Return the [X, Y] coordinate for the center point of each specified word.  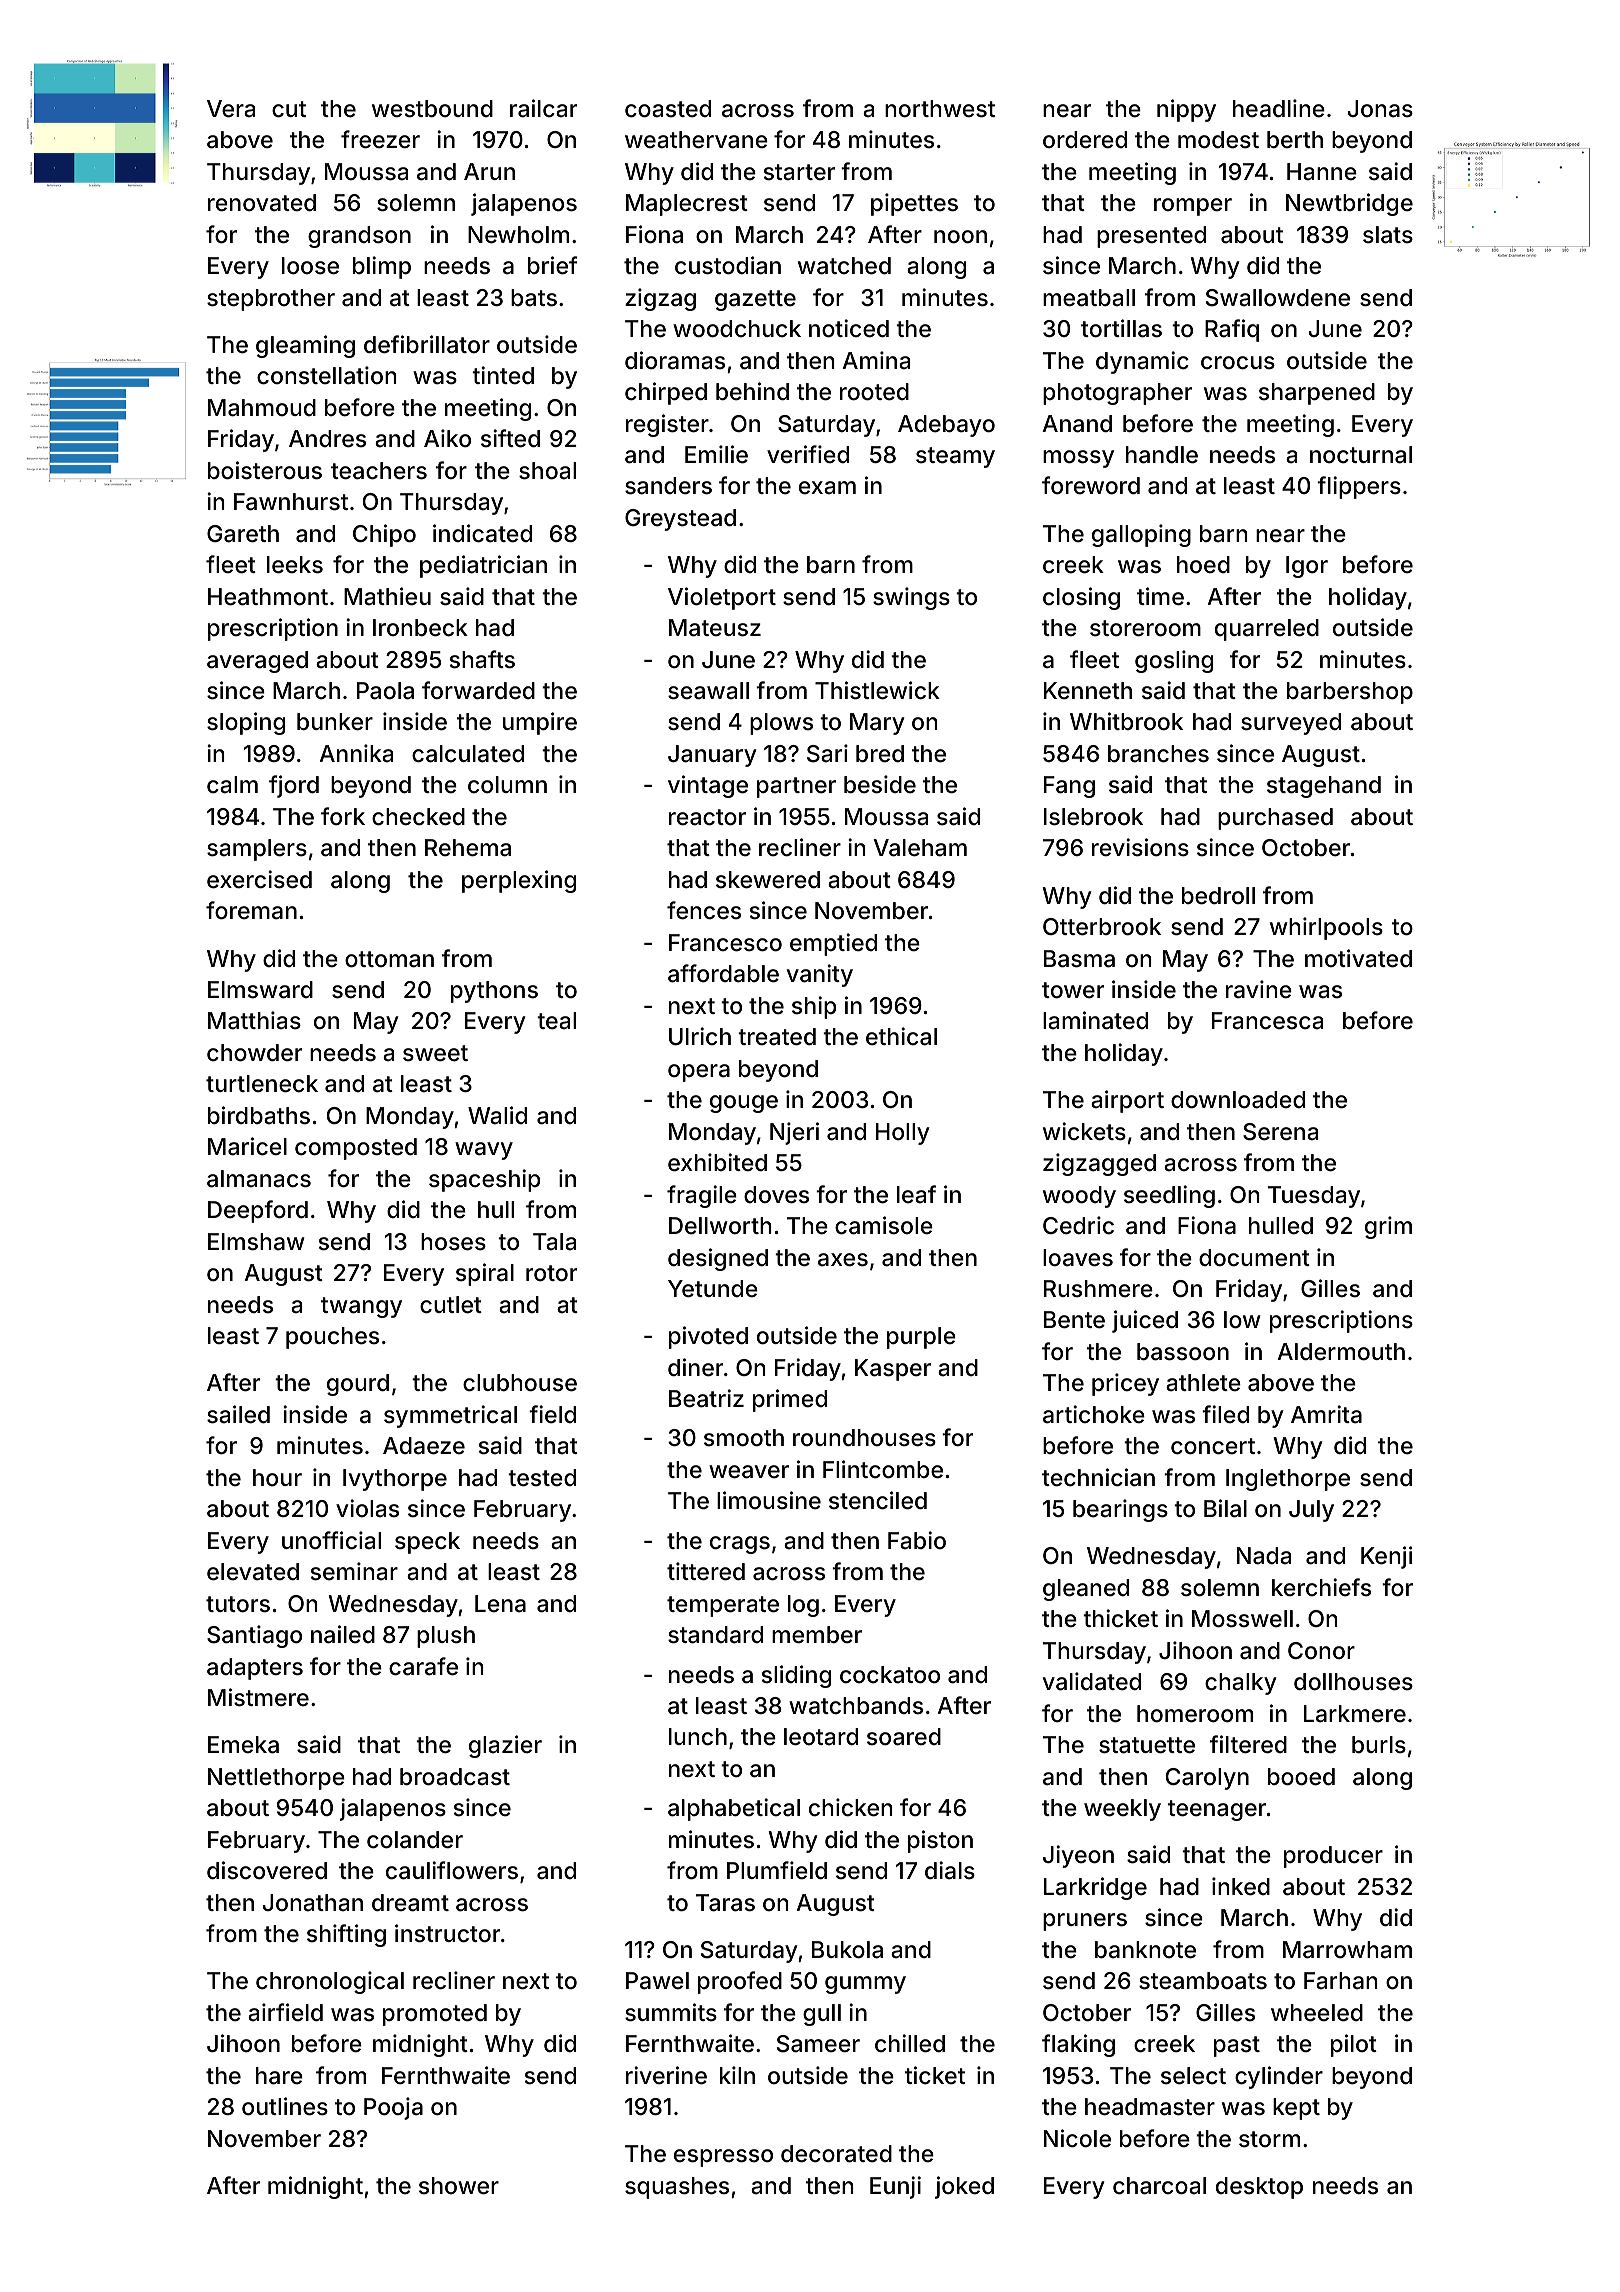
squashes [677, 2188]
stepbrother [271, 300]
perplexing [519, 881]
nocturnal [1361, 455]
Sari [827, 753]
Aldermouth [1341, 1352]
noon [960, 237]
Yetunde [713, 1289]
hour [277, 1478]
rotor [551, 1273]
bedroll [1218, 896]
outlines [285, 2106]
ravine [1259, 989]
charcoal [1159, 2186]
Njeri [794, 1133]
